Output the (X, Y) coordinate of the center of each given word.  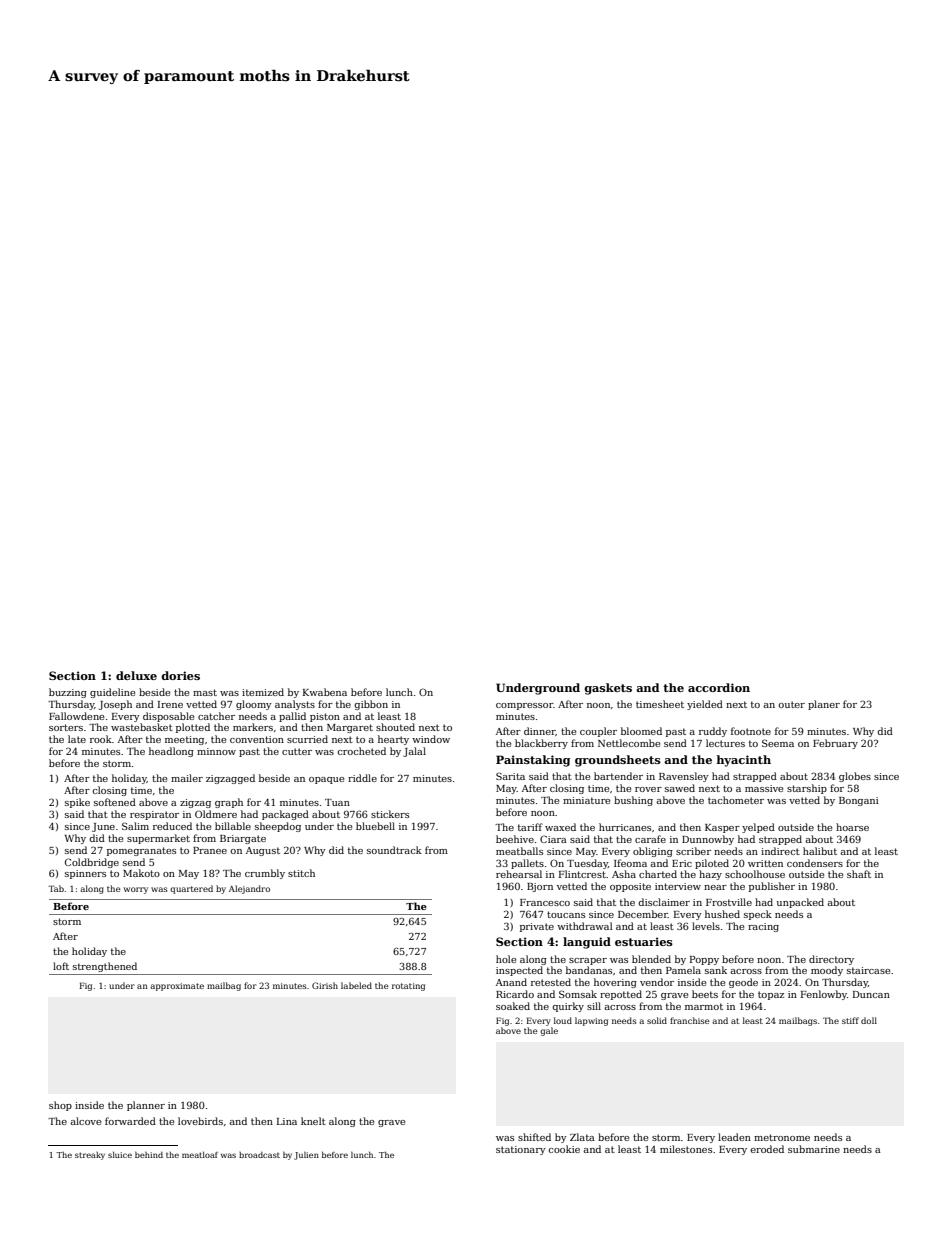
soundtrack (394, 850)
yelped (758, 828)
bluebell (375, 826)
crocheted (361, 751)
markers (253, 727)
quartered (191, 889)
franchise (690, 1020)
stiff (850, 1020)
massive (764, 788)
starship (807, 789)
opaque (326, 780)
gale (549, 1031)
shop (60, 1106)
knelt (313, 1121)
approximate (177, 987)
